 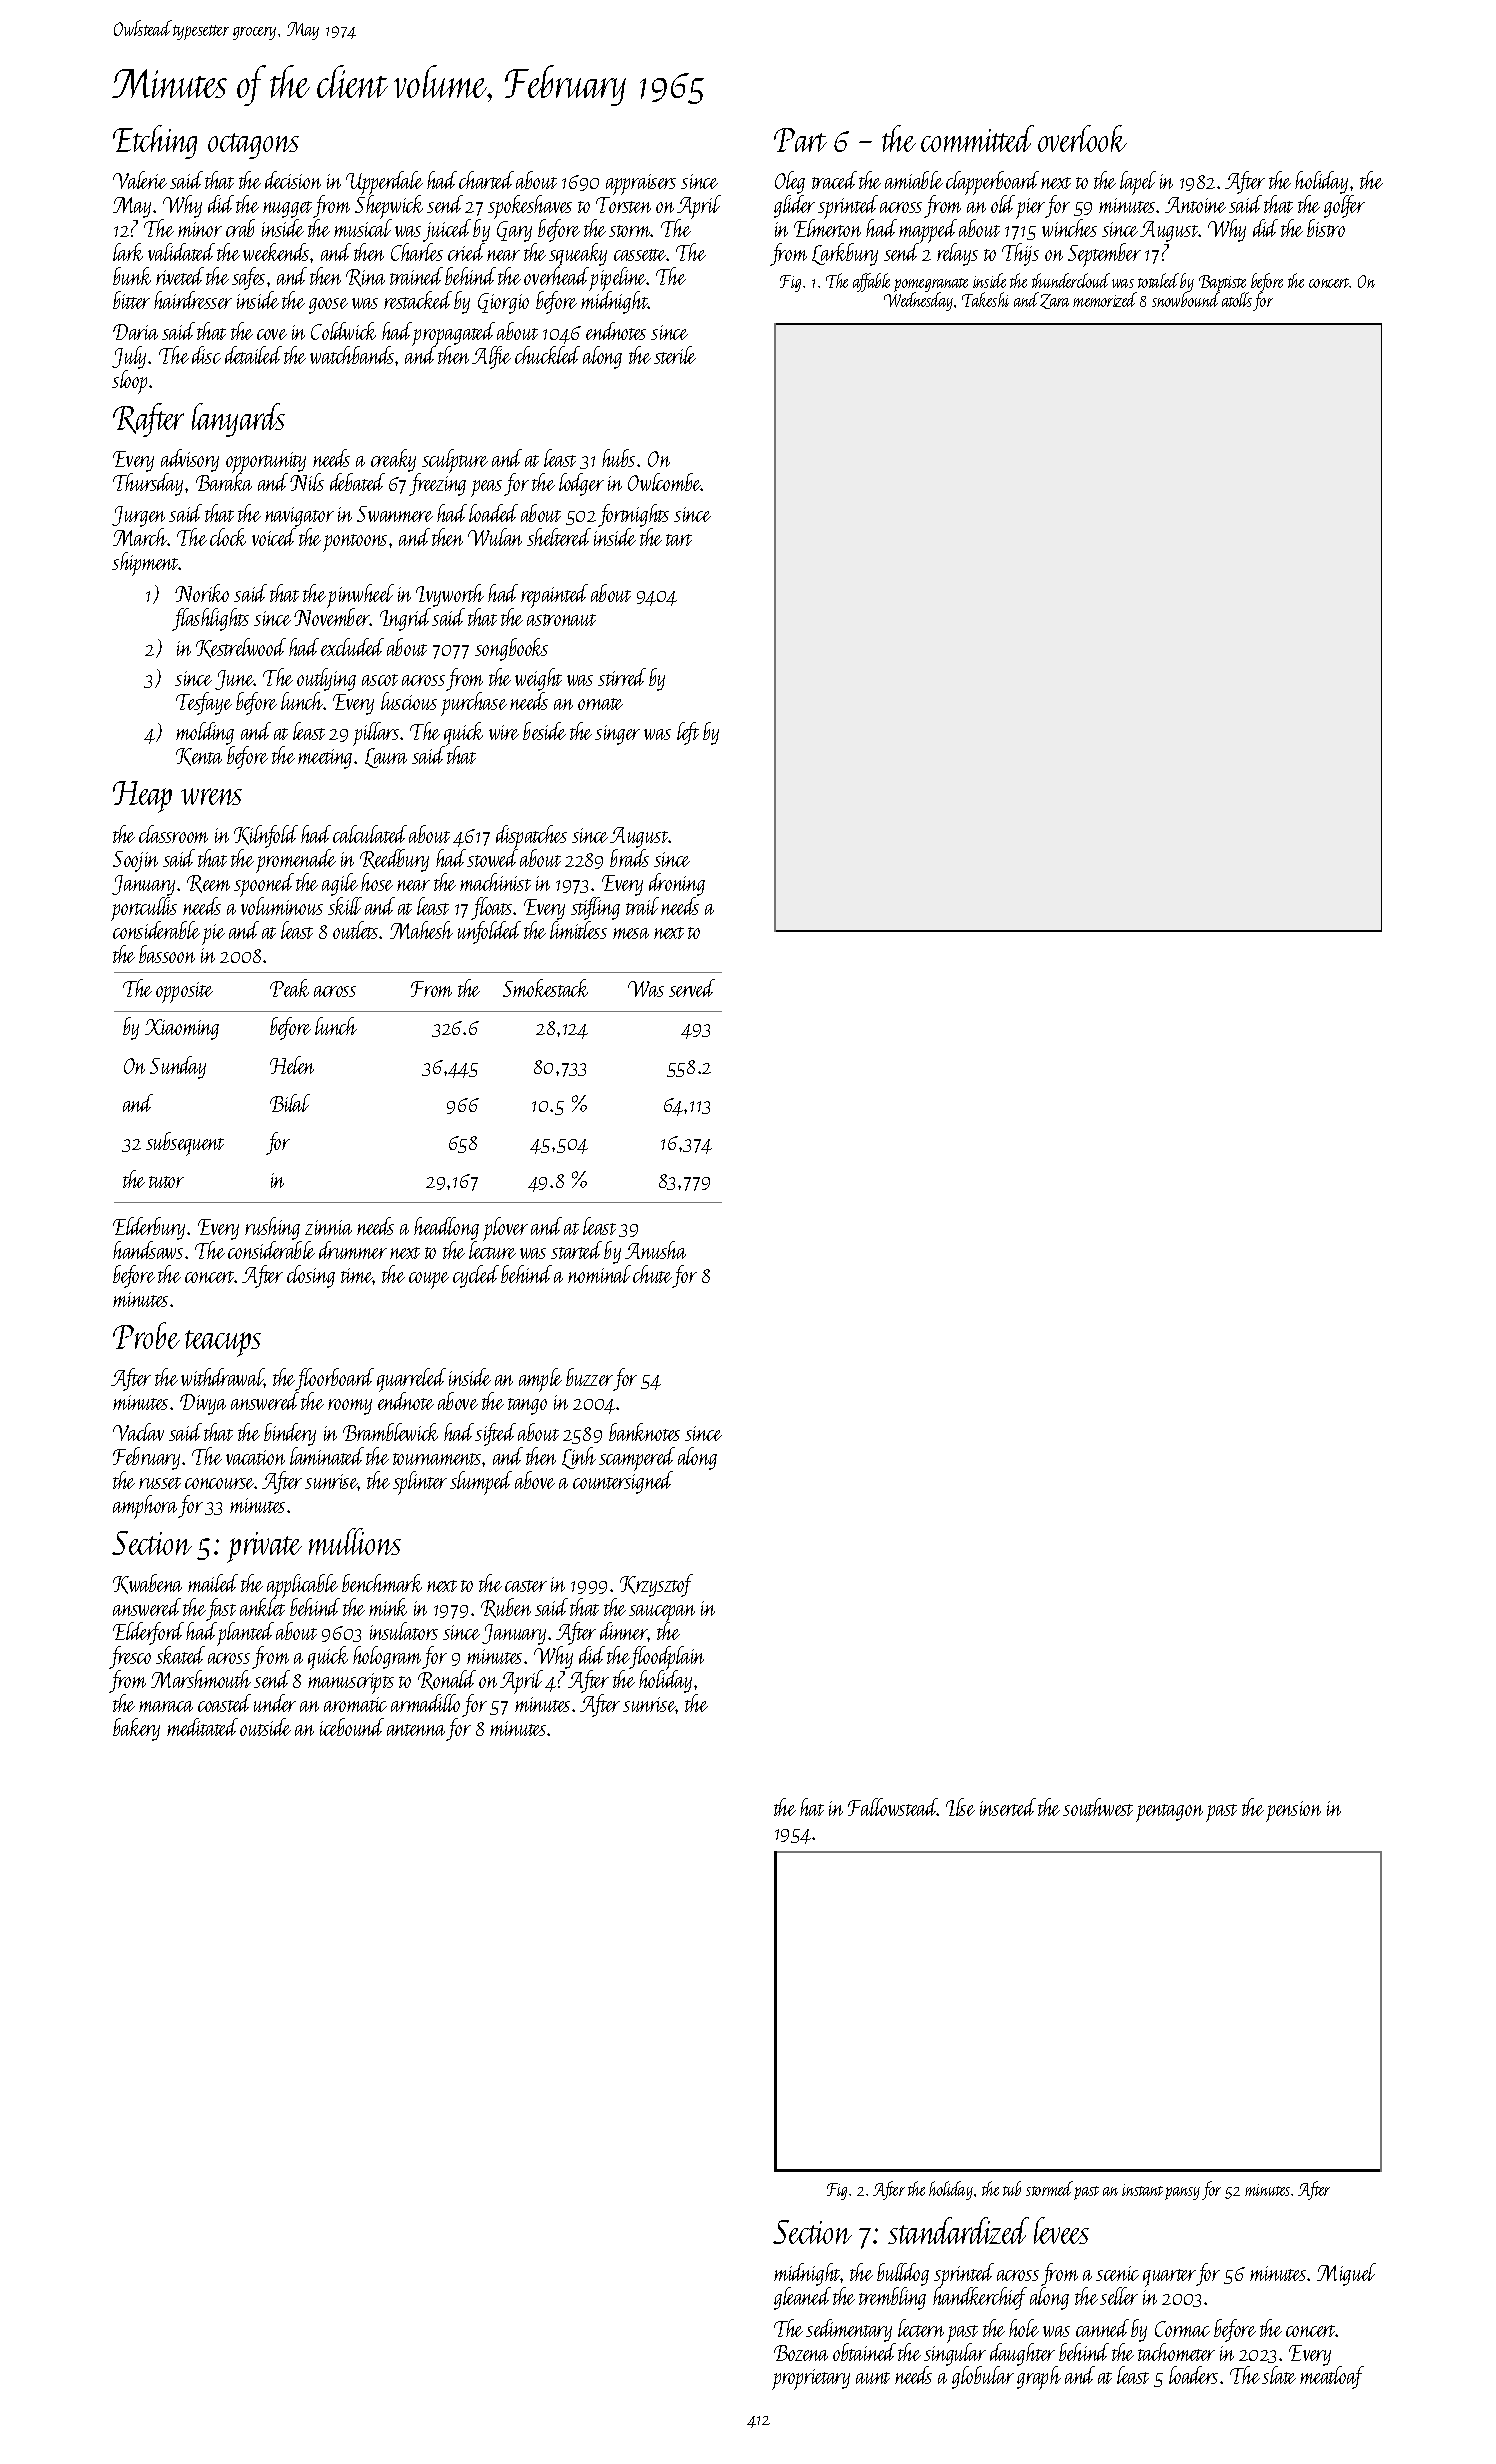 I want to click on shipment, so click(x=145, y=564).
